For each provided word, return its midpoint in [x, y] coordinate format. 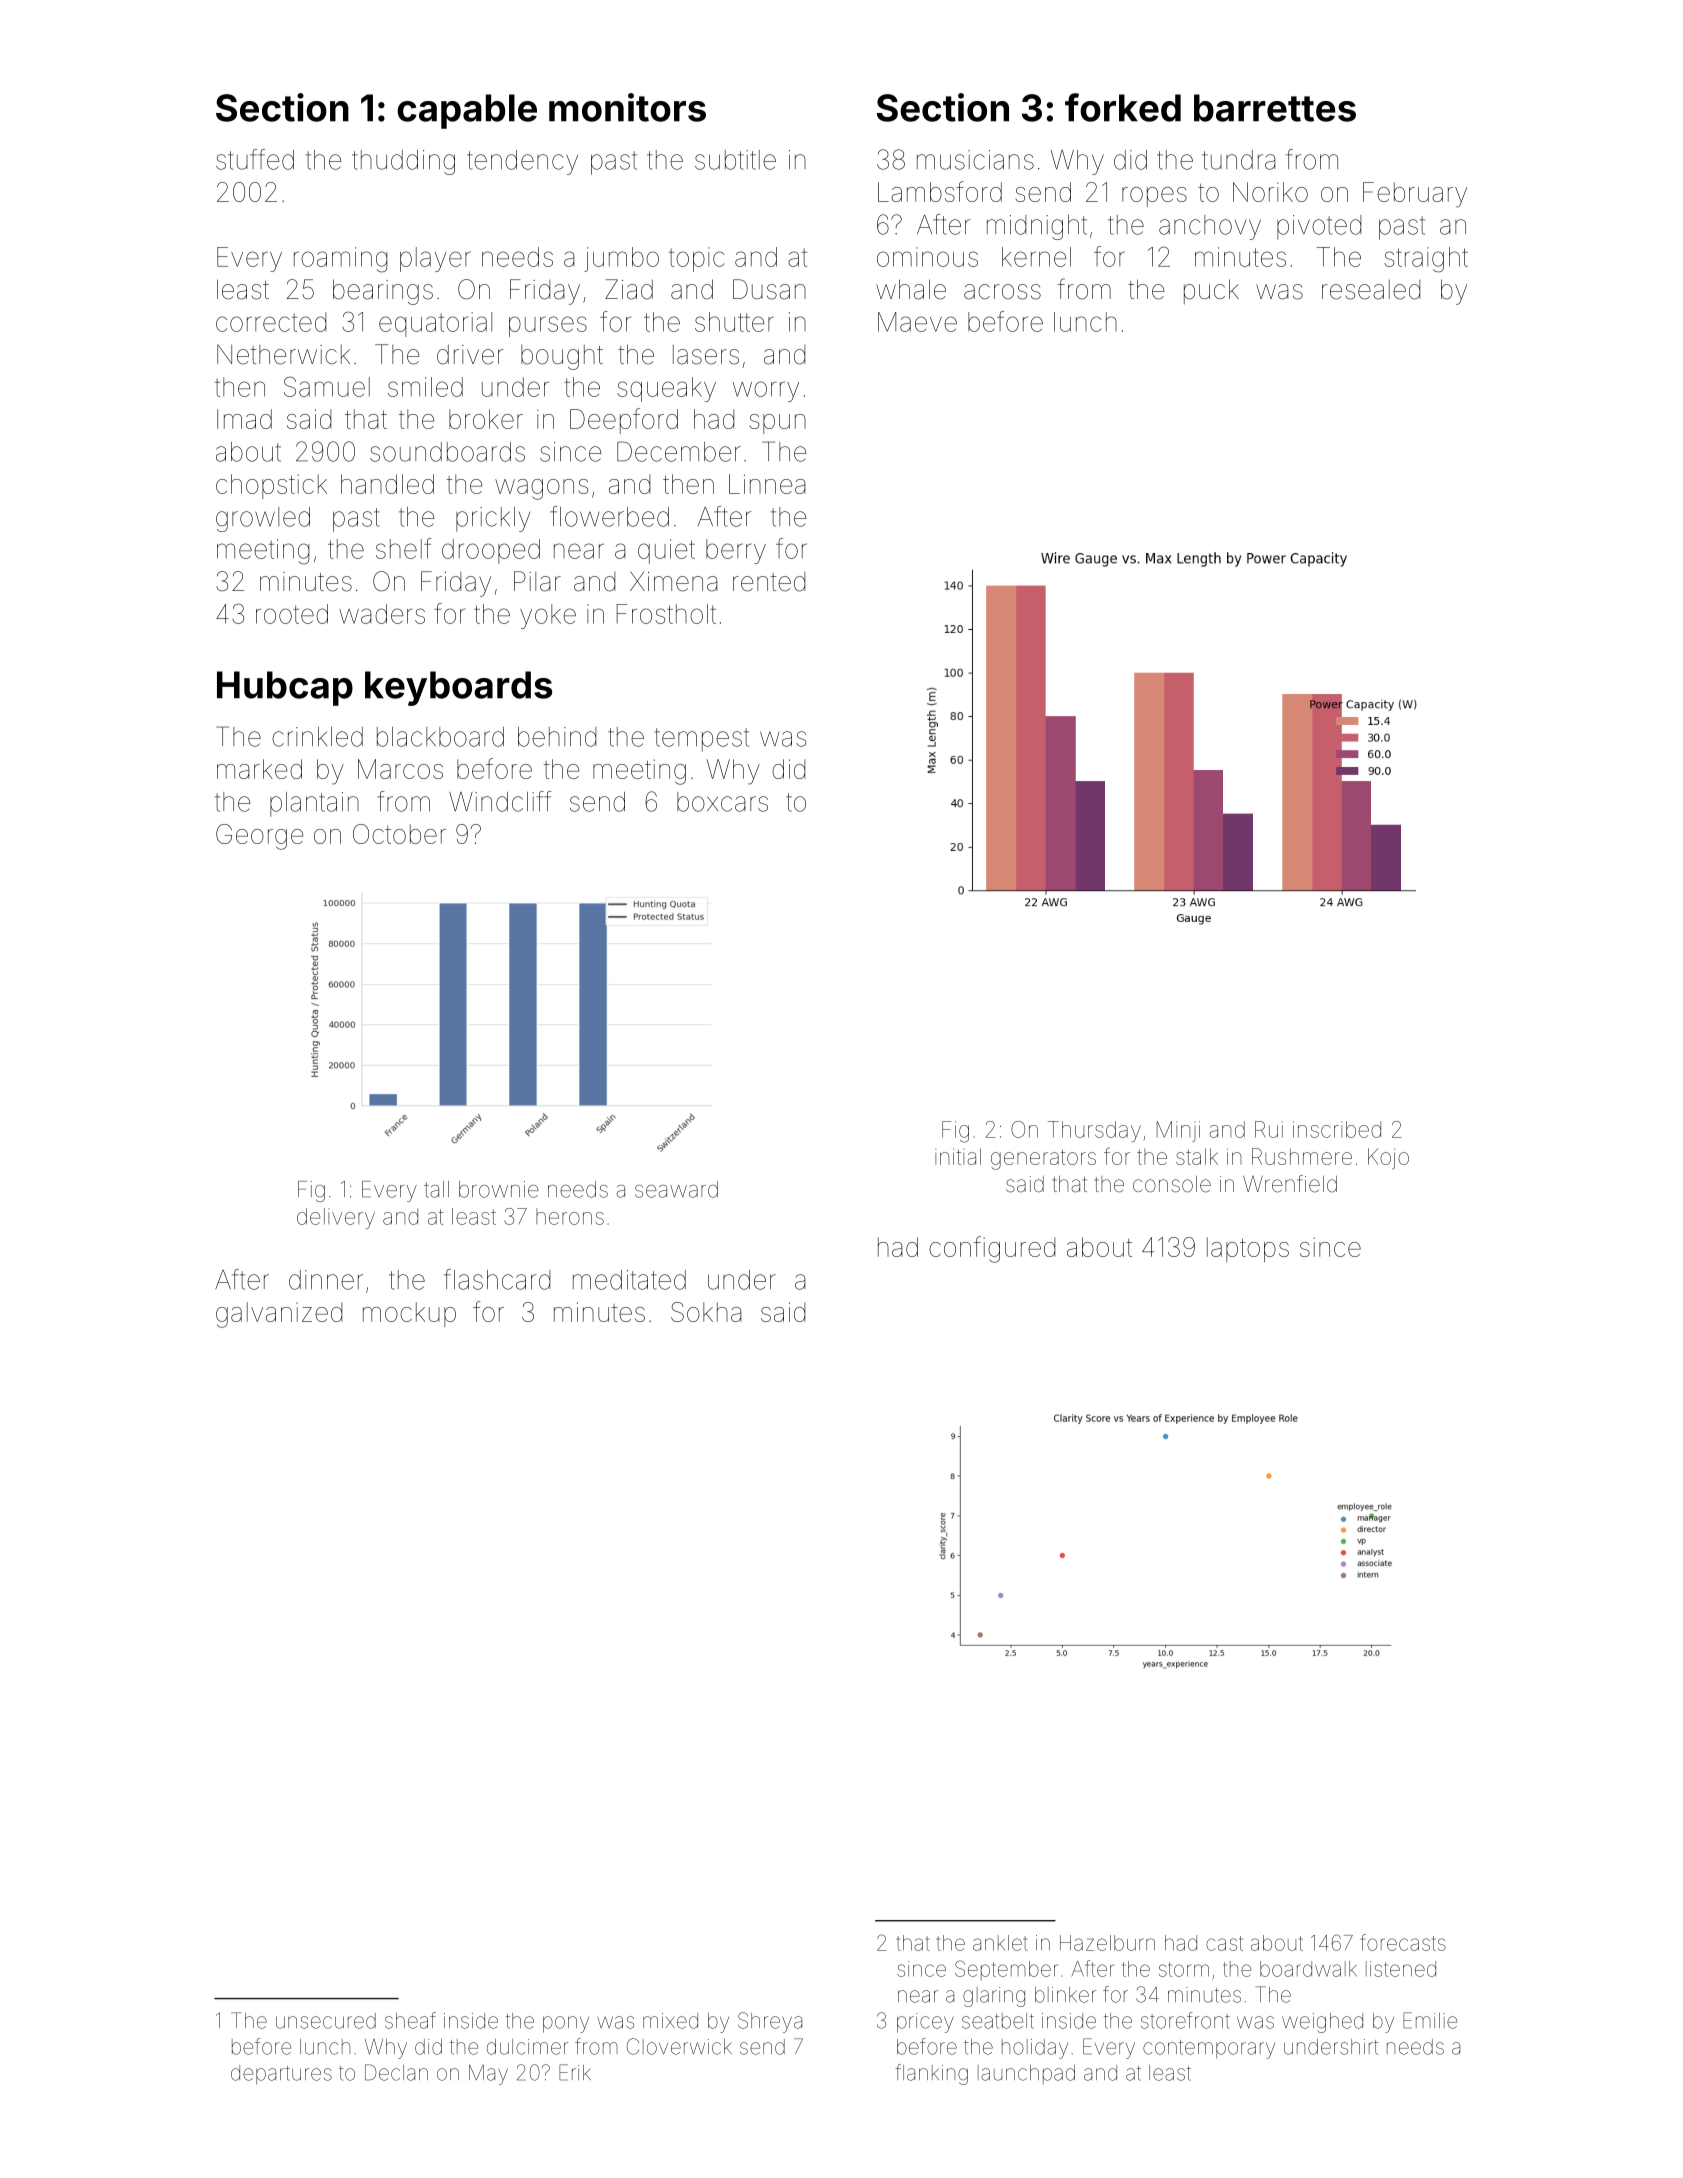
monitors [627, 107]
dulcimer [527, 2047]
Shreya [770, 2022]
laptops [1248, 1249]
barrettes [1275, 108]
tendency [522, 162]
